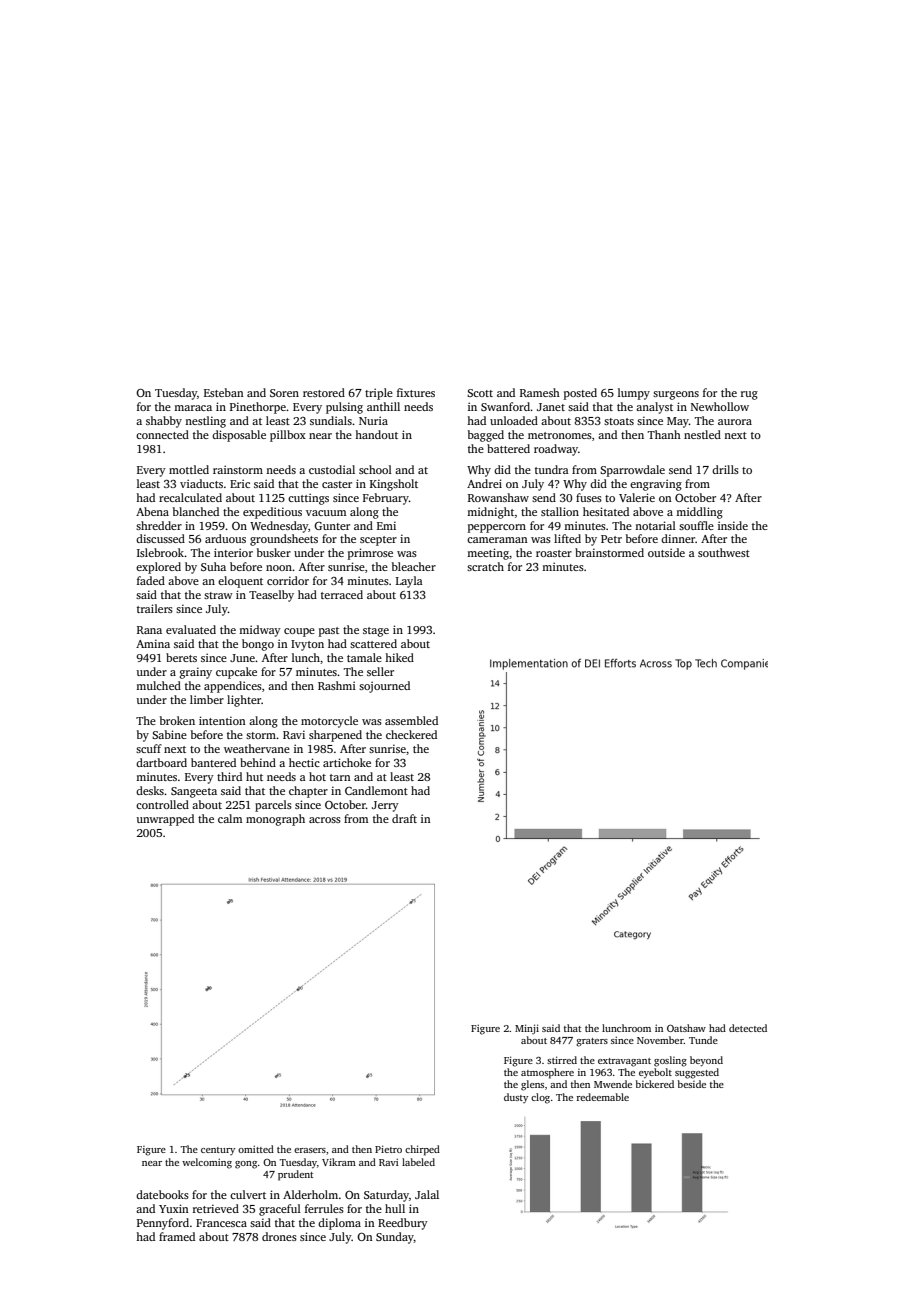 The image size is (908, 1316). What do you see at coordinates (404, 818) in the image?
I see `draft` at bounding box center [404, 818].
